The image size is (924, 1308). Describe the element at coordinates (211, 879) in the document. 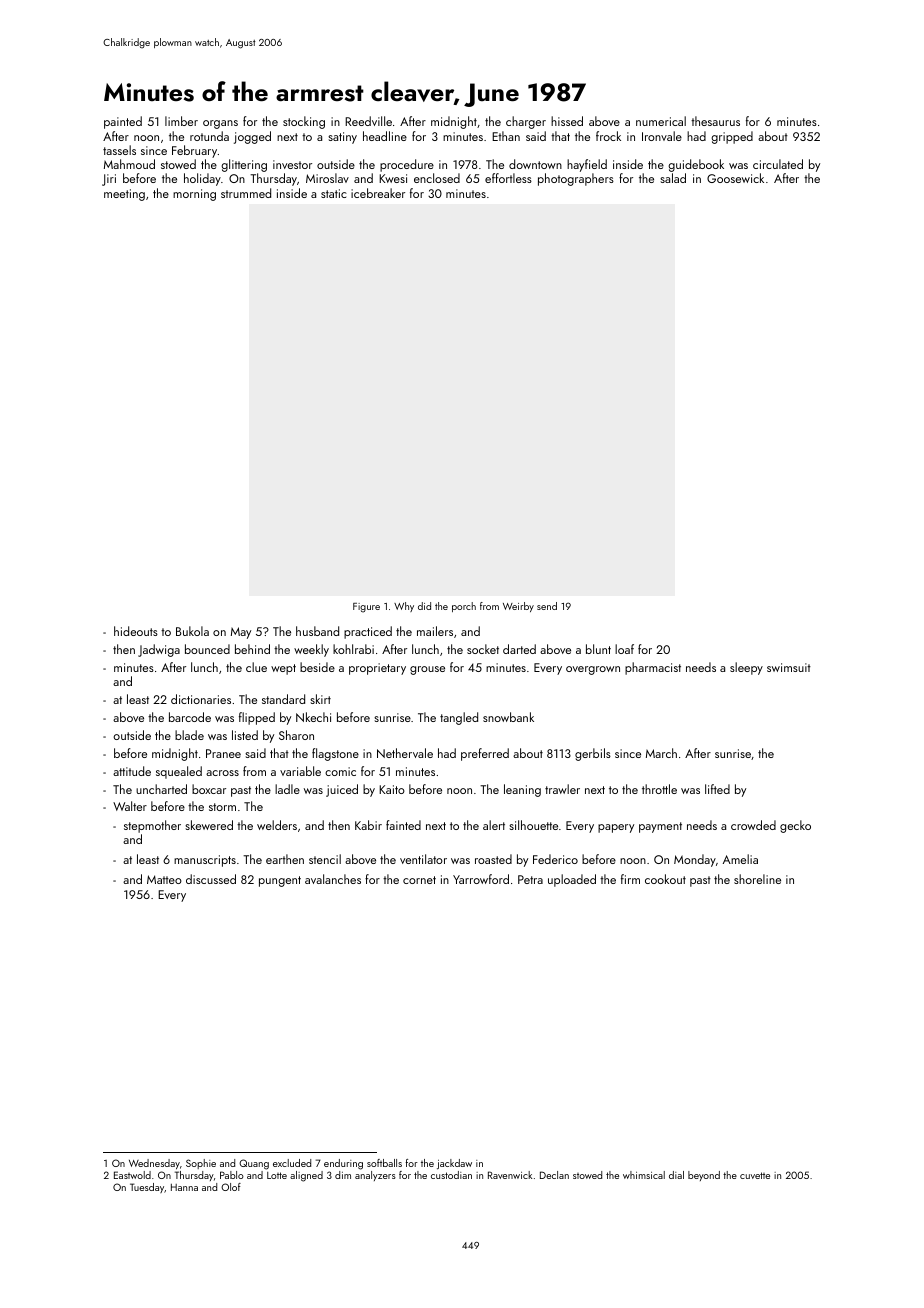

I see `discussed` at that location.
